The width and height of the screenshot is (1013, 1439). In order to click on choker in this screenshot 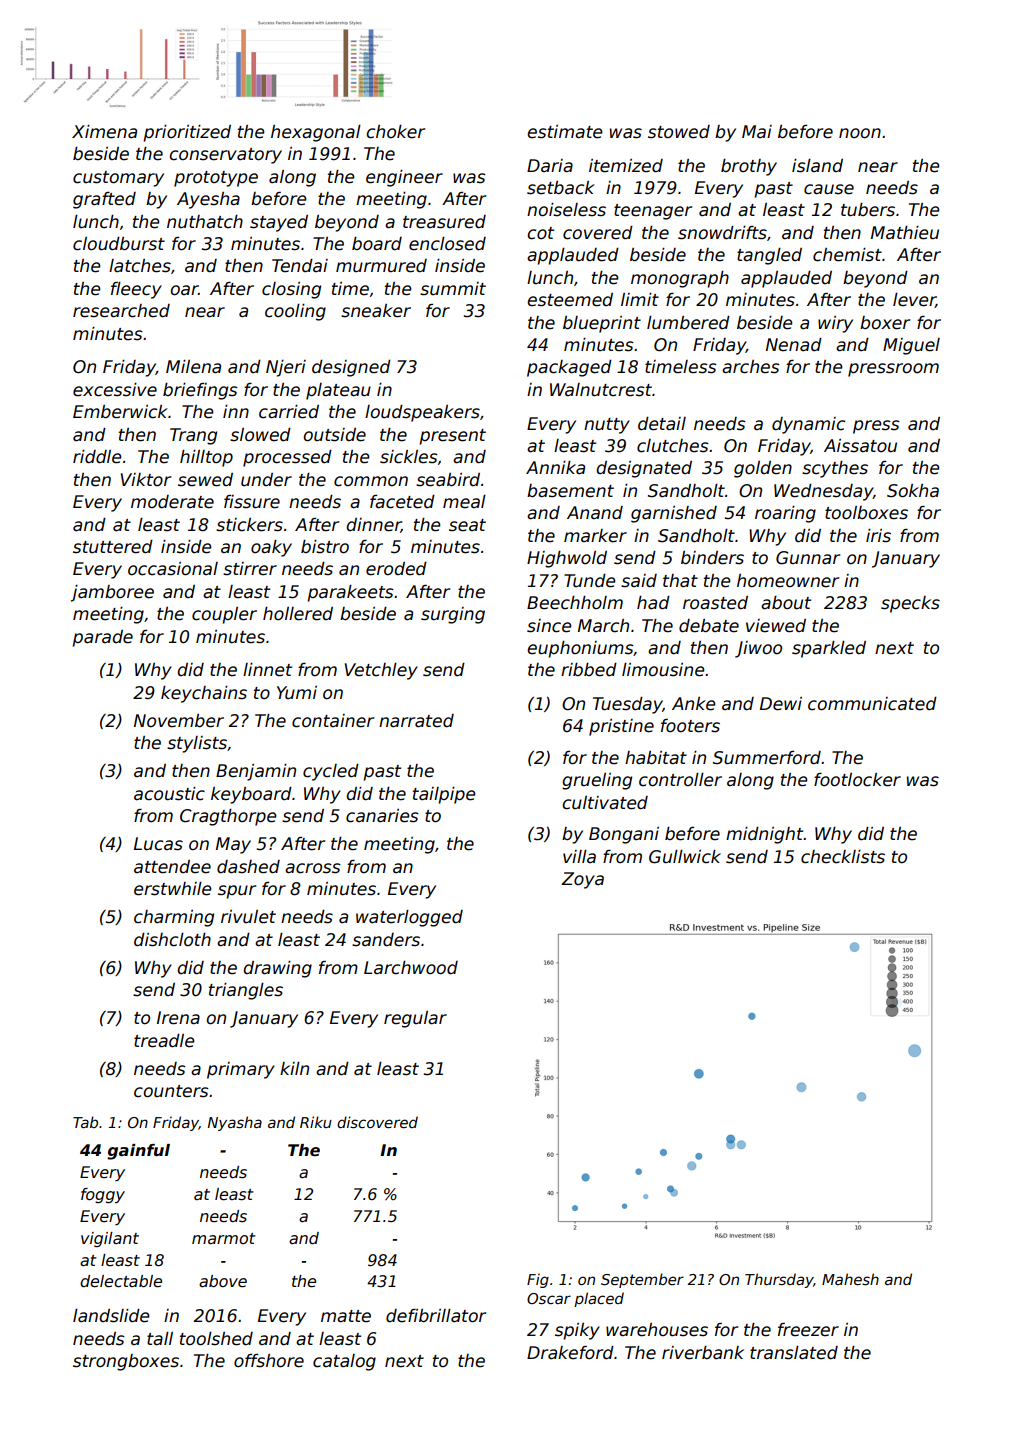, I will do `click(395, 132)`.
